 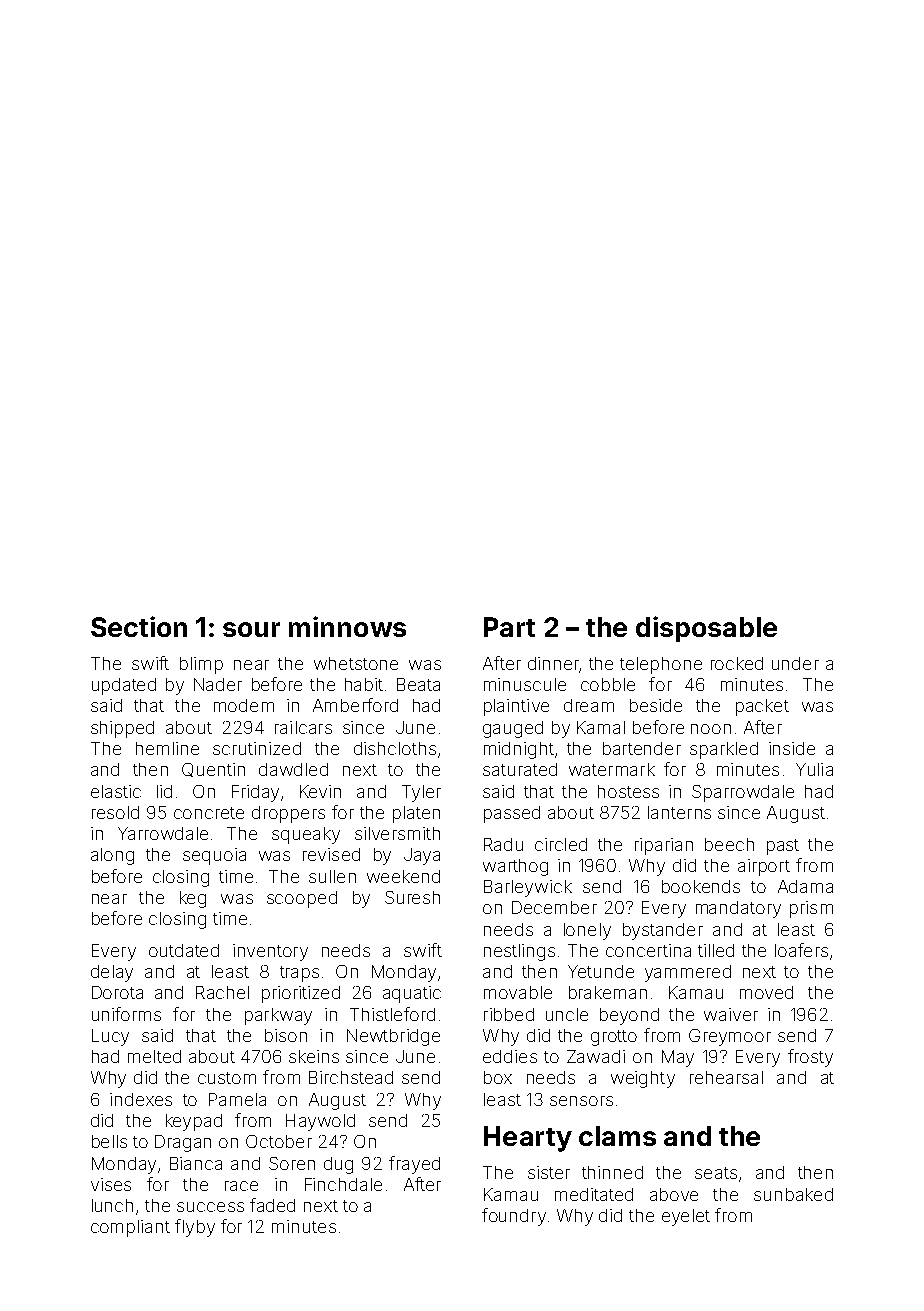 What do you see at coordinates (237, 1099) in the screenshot?
I see `Pamela` at bounding box center [237, 1099].
